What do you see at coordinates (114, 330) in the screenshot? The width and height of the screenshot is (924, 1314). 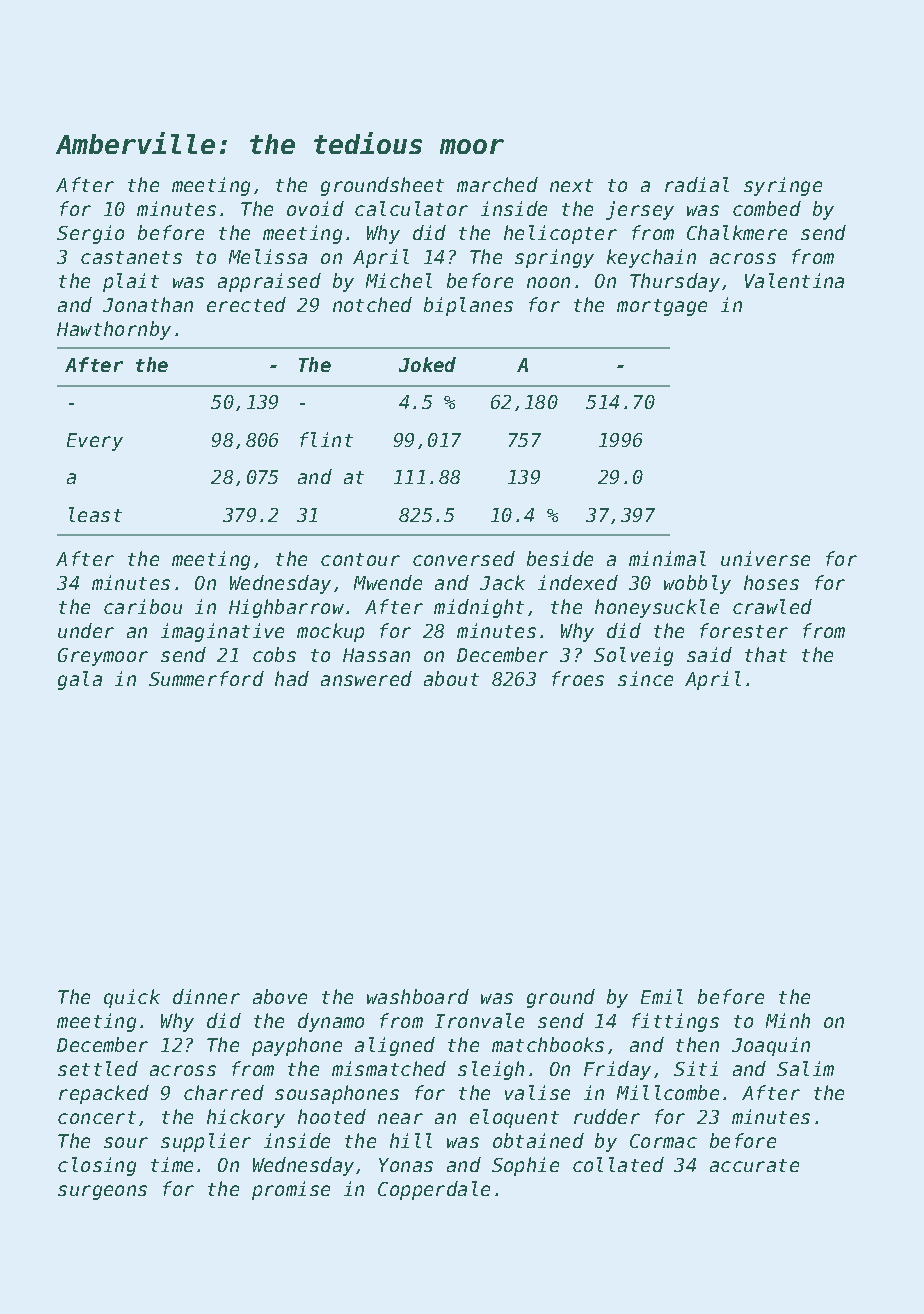 I see `Hawthornby` at bounding box center [114, 330].
